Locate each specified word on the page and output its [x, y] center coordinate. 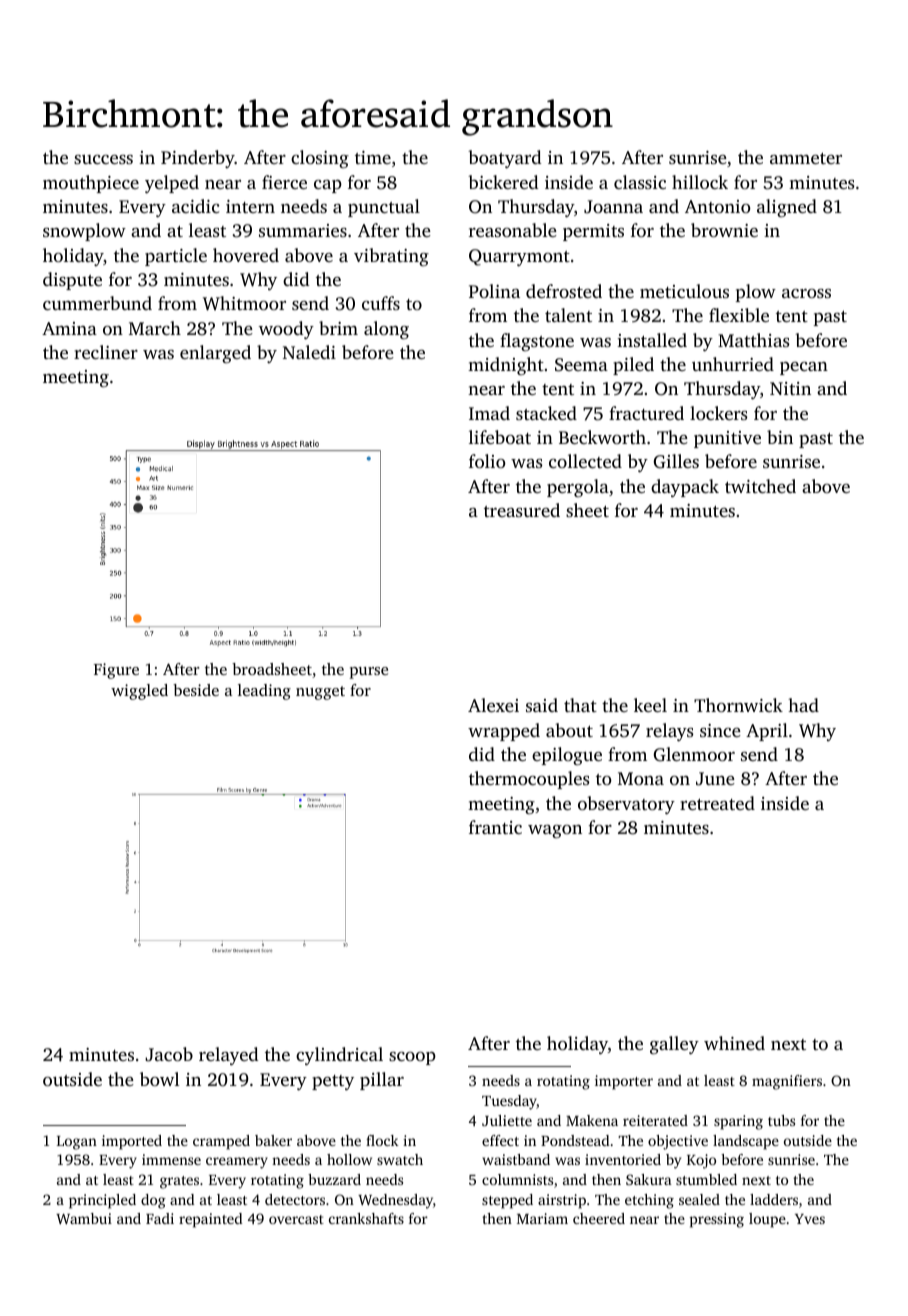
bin [780, 437]
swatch [400, 1159]
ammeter [806, 158]
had [803, 705]
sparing [738, 1122]
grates [179, 1182]
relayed [228, 1056]
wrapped [504, 732]
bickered [503, 182]
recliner [106, 352]
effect [500, 1140]
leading [264, 692]
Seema [581, 365]
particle [176, 257]
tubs [781, 1120]
